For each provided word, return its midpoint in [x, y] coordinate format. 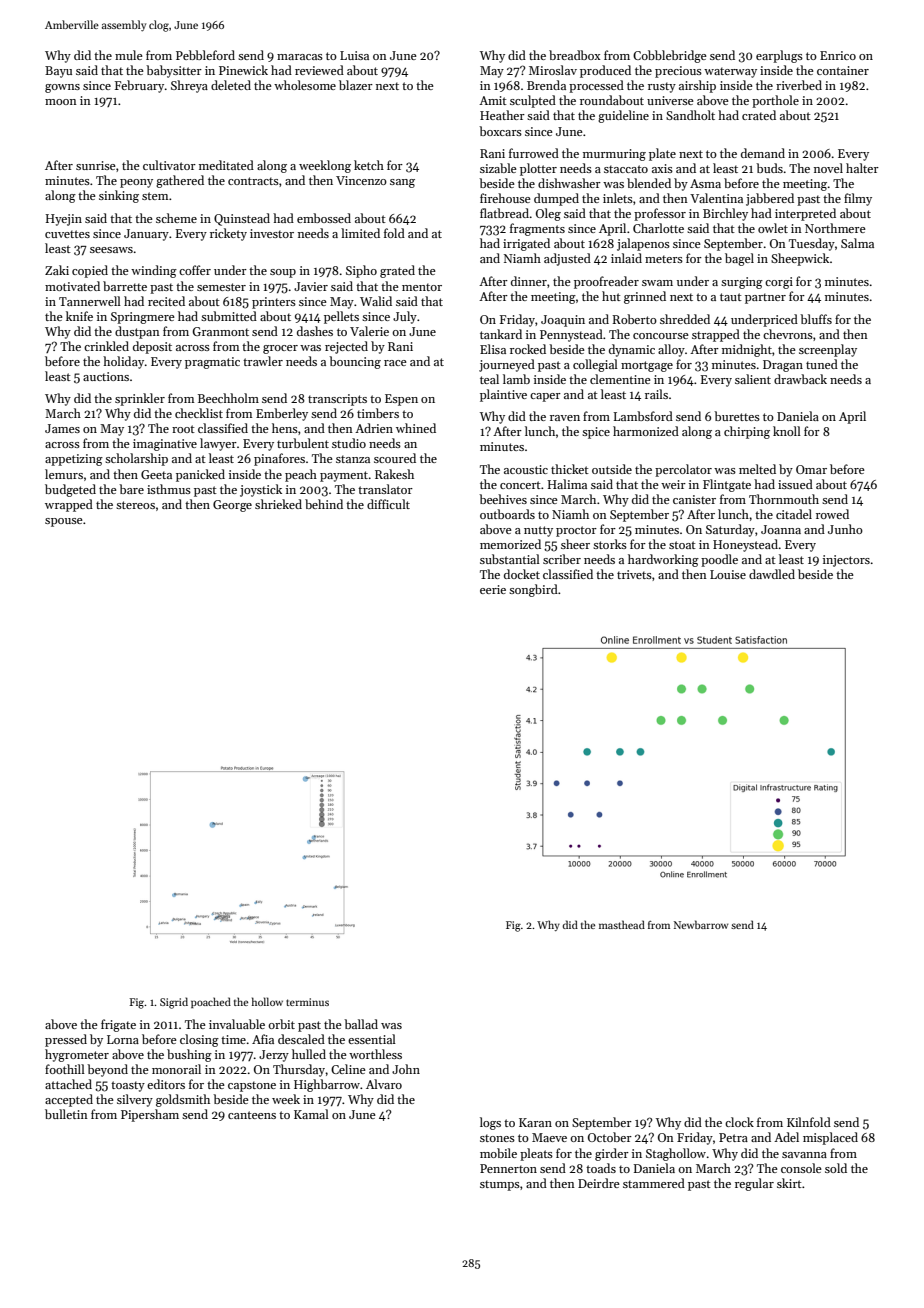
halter [862, 168]
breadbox [575, 55]
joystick [261, 490]
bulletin [66, 1114]
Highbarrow [327, 1085]
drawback [800, 379]
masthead [622, 924]
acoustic [526, 469]
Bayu [58, 72]
